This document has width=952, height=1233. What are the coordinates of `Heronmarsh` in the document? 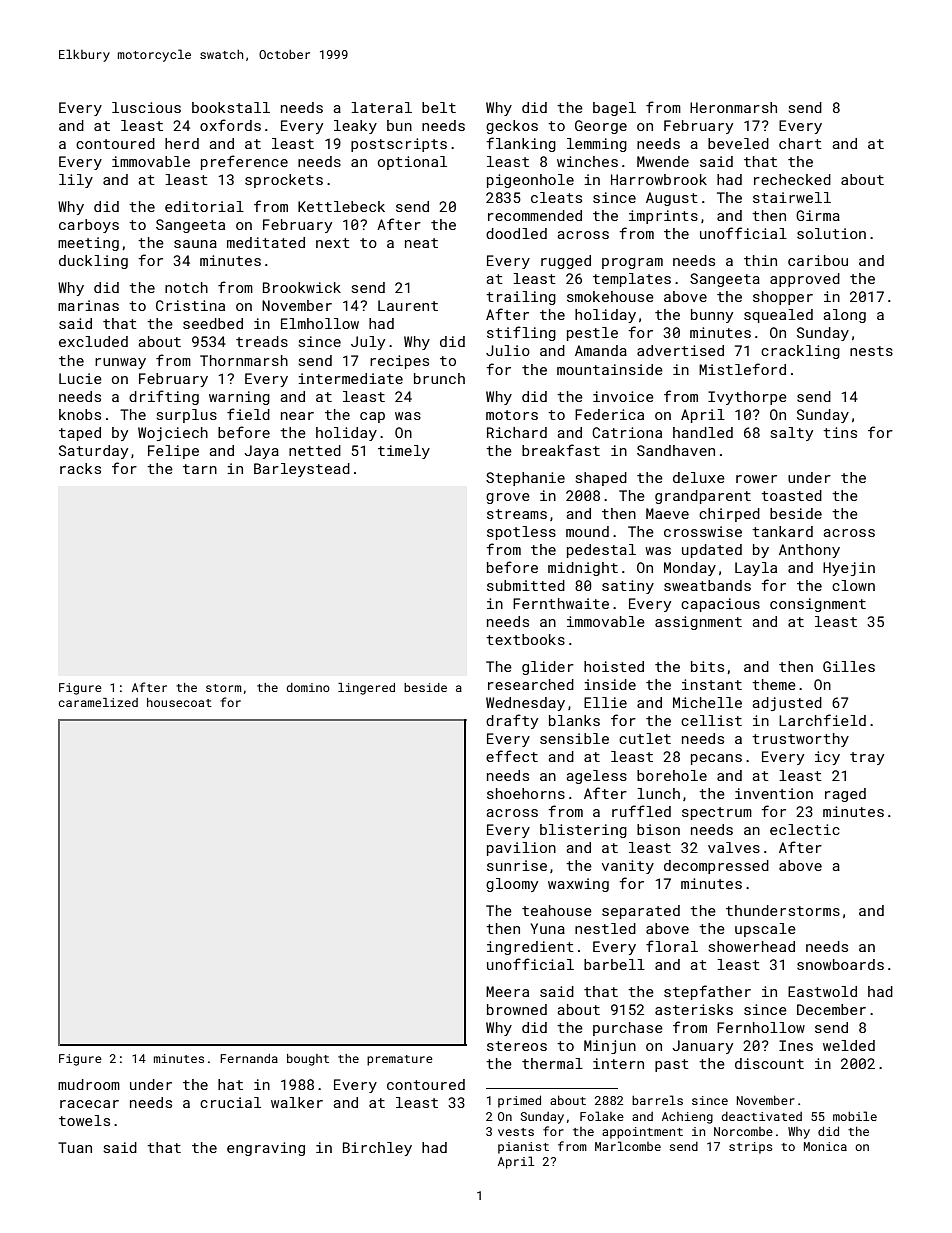 It's located at (733, 107).
